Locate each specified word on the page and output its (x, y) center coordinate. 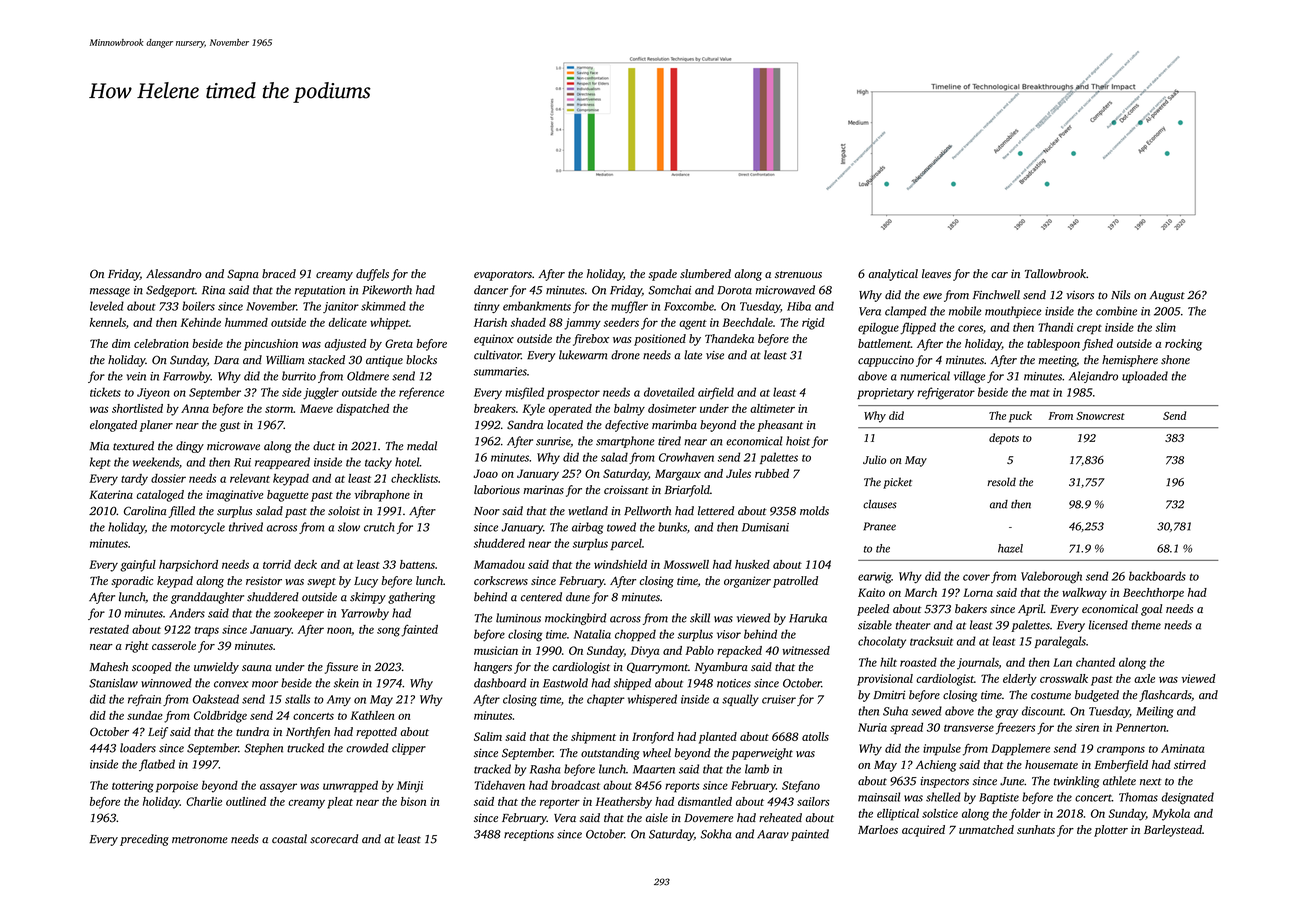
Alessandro (174, 273)
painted (810, 835)
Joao (485, 473)
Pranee (879, 526)
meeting (1058, 361)
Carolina (145, 511)
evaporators (503, 276)
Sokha (716, 834)
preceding (144, 840)
